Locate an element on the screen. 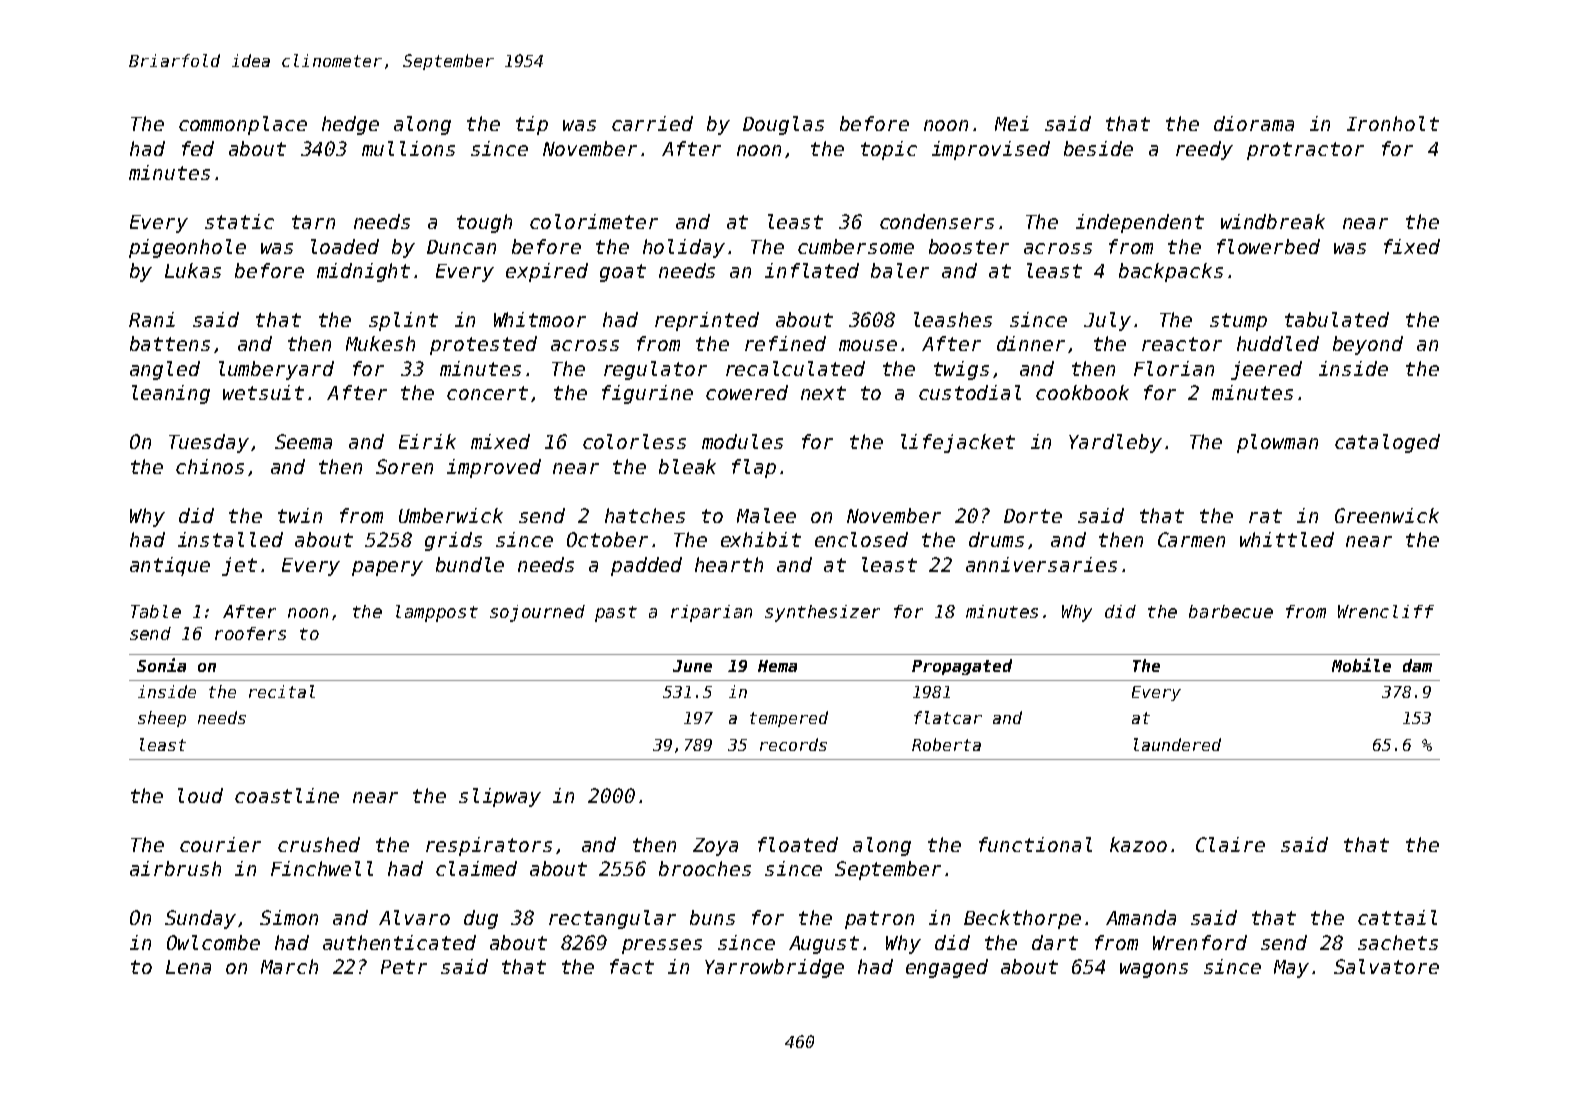 The image size is (1569, 1109). tip is located at coordinates (532, 125).
